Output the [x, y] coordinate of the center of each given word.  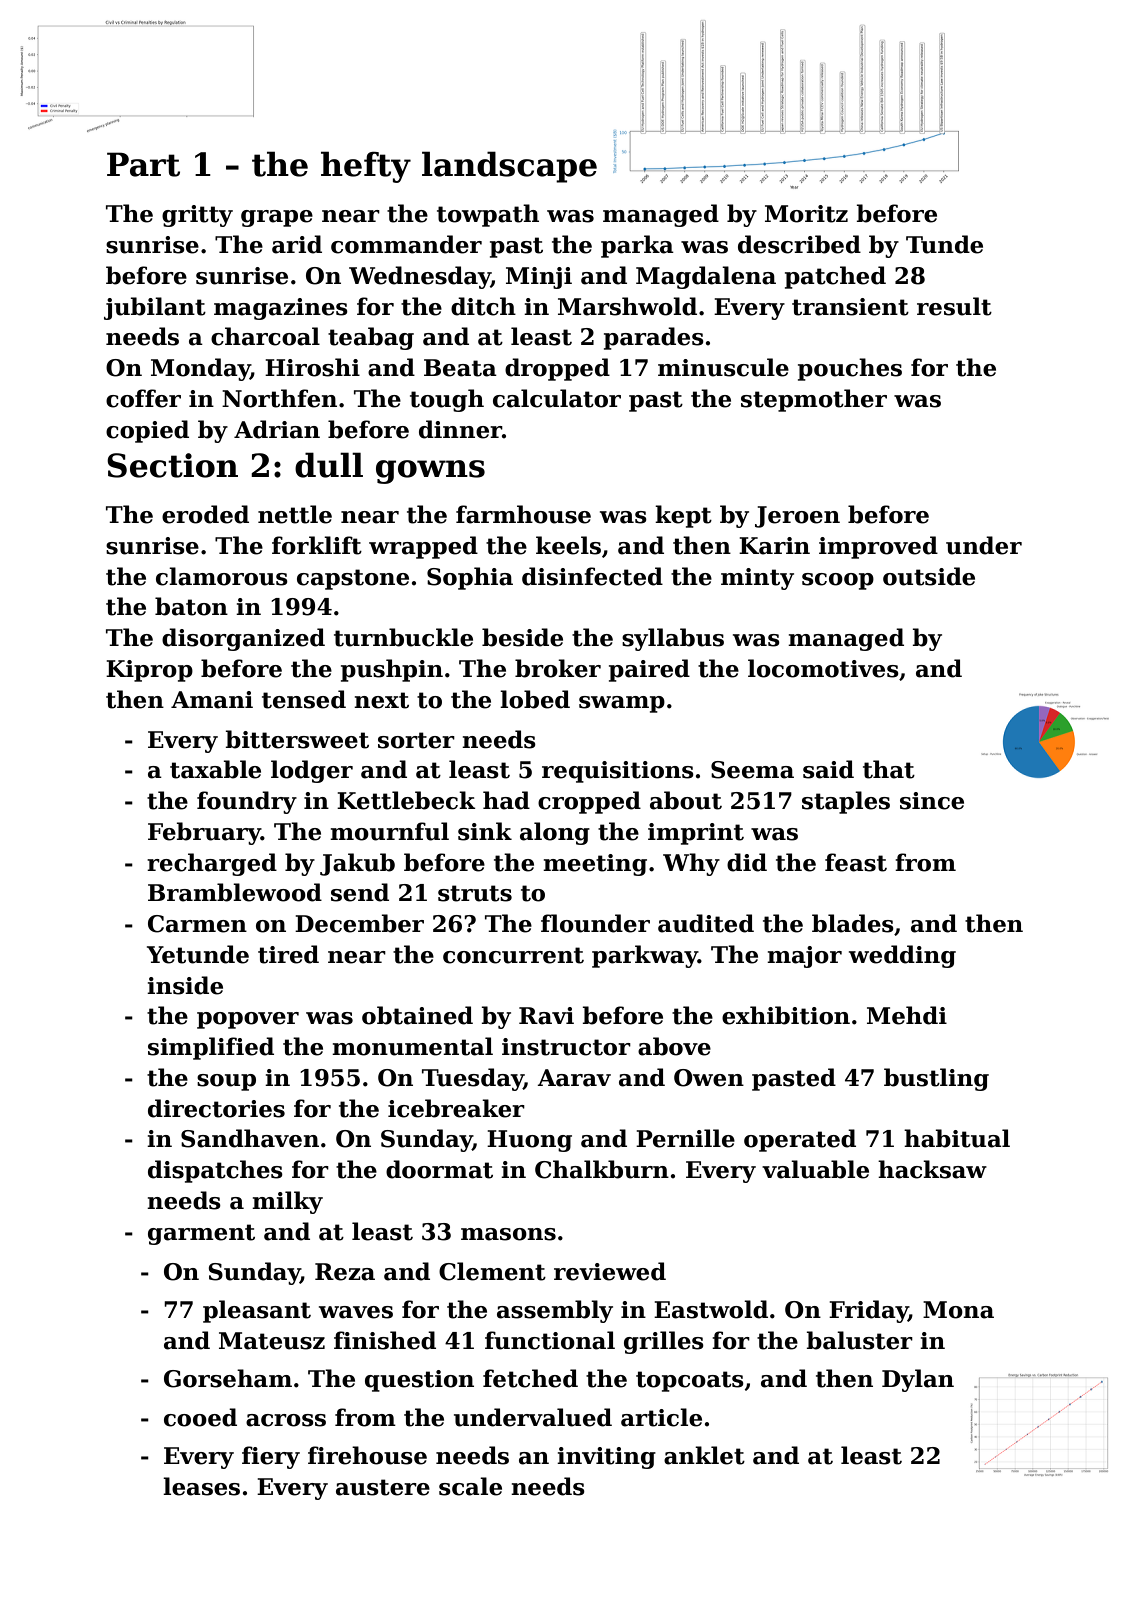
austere [383, 1487]
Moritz [806, 214]
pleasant [257, 1311]
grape [277, 218]
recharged [212, 864]
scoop [838, 581]
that [889, 769]
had [506, 800]
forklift [317, 545]
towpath [488, 215]
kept [683, 516]
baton [191, 606]
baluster [859, 1340]
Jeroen [797, 517]
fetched [530, 1378]
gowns [430, 472]
